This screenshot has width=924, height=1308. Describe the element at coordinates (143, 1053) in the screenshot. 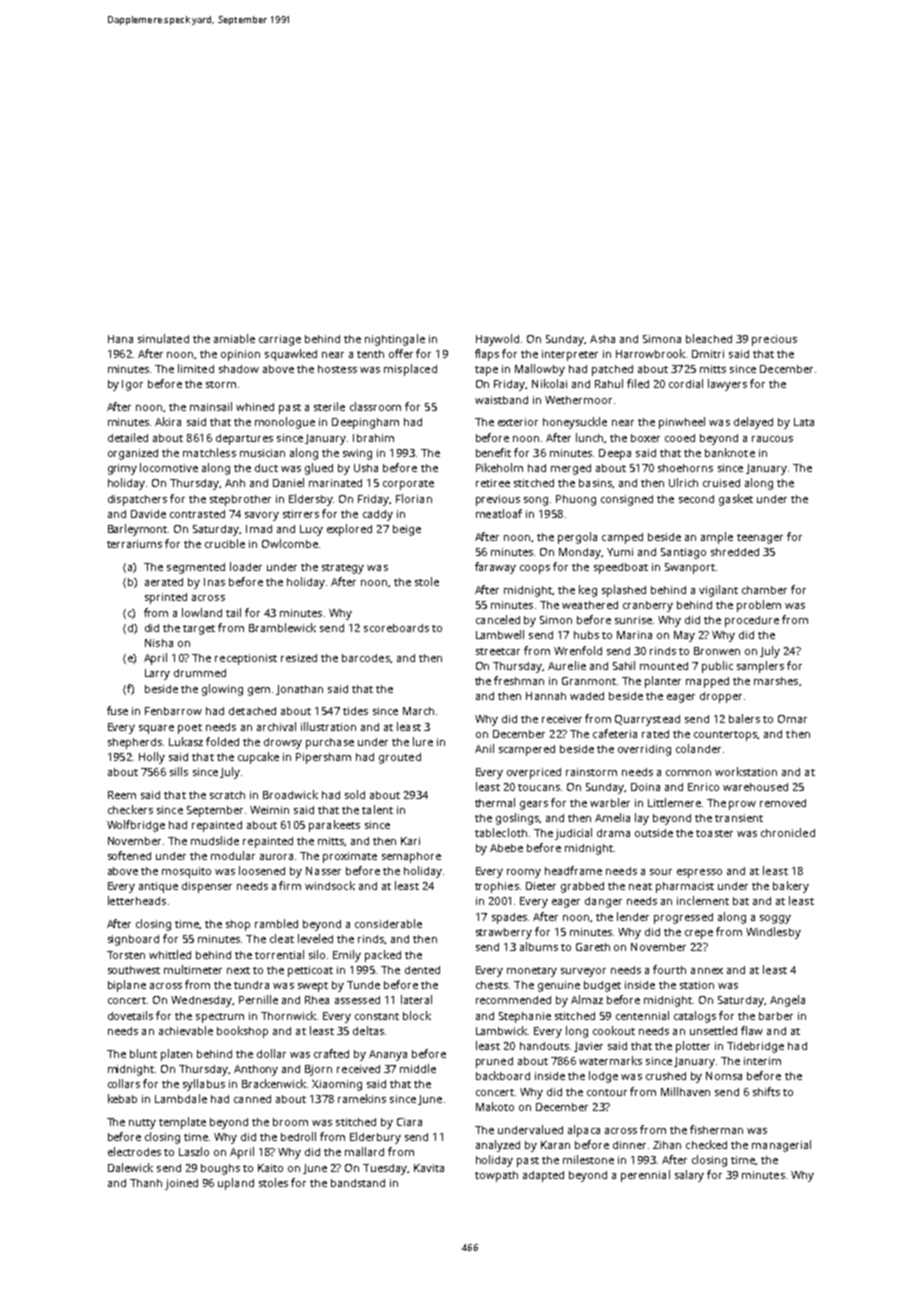

I see `blunt` at that location.
